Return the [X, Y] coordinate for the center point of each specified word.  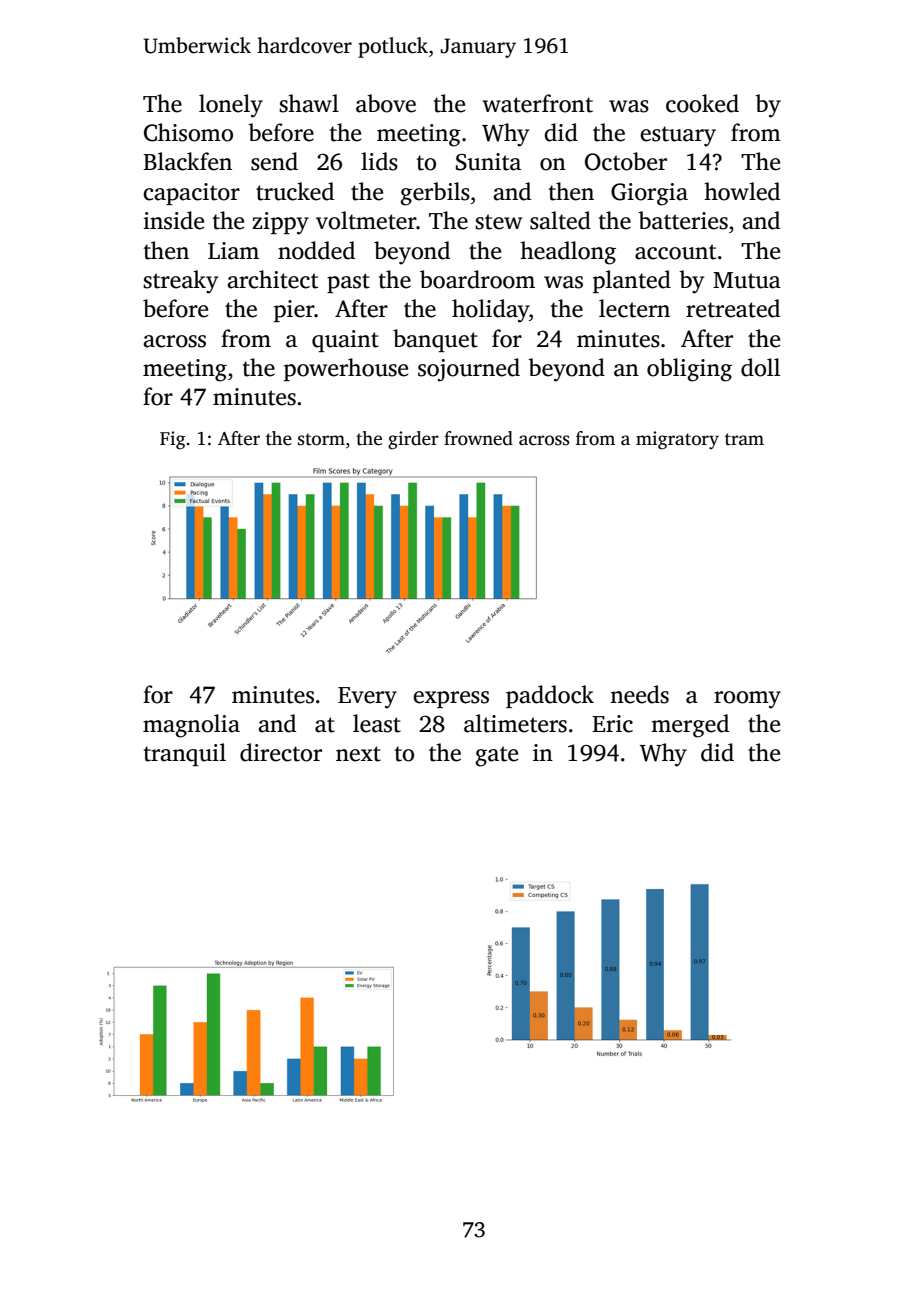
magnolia [191, 726]
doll [760, 367]
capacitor [191, 194]
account [675, 252]
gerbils [435, 194]
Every [367, 698]
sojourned [469, 370]
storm [321, 439]
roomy [747, 700]
